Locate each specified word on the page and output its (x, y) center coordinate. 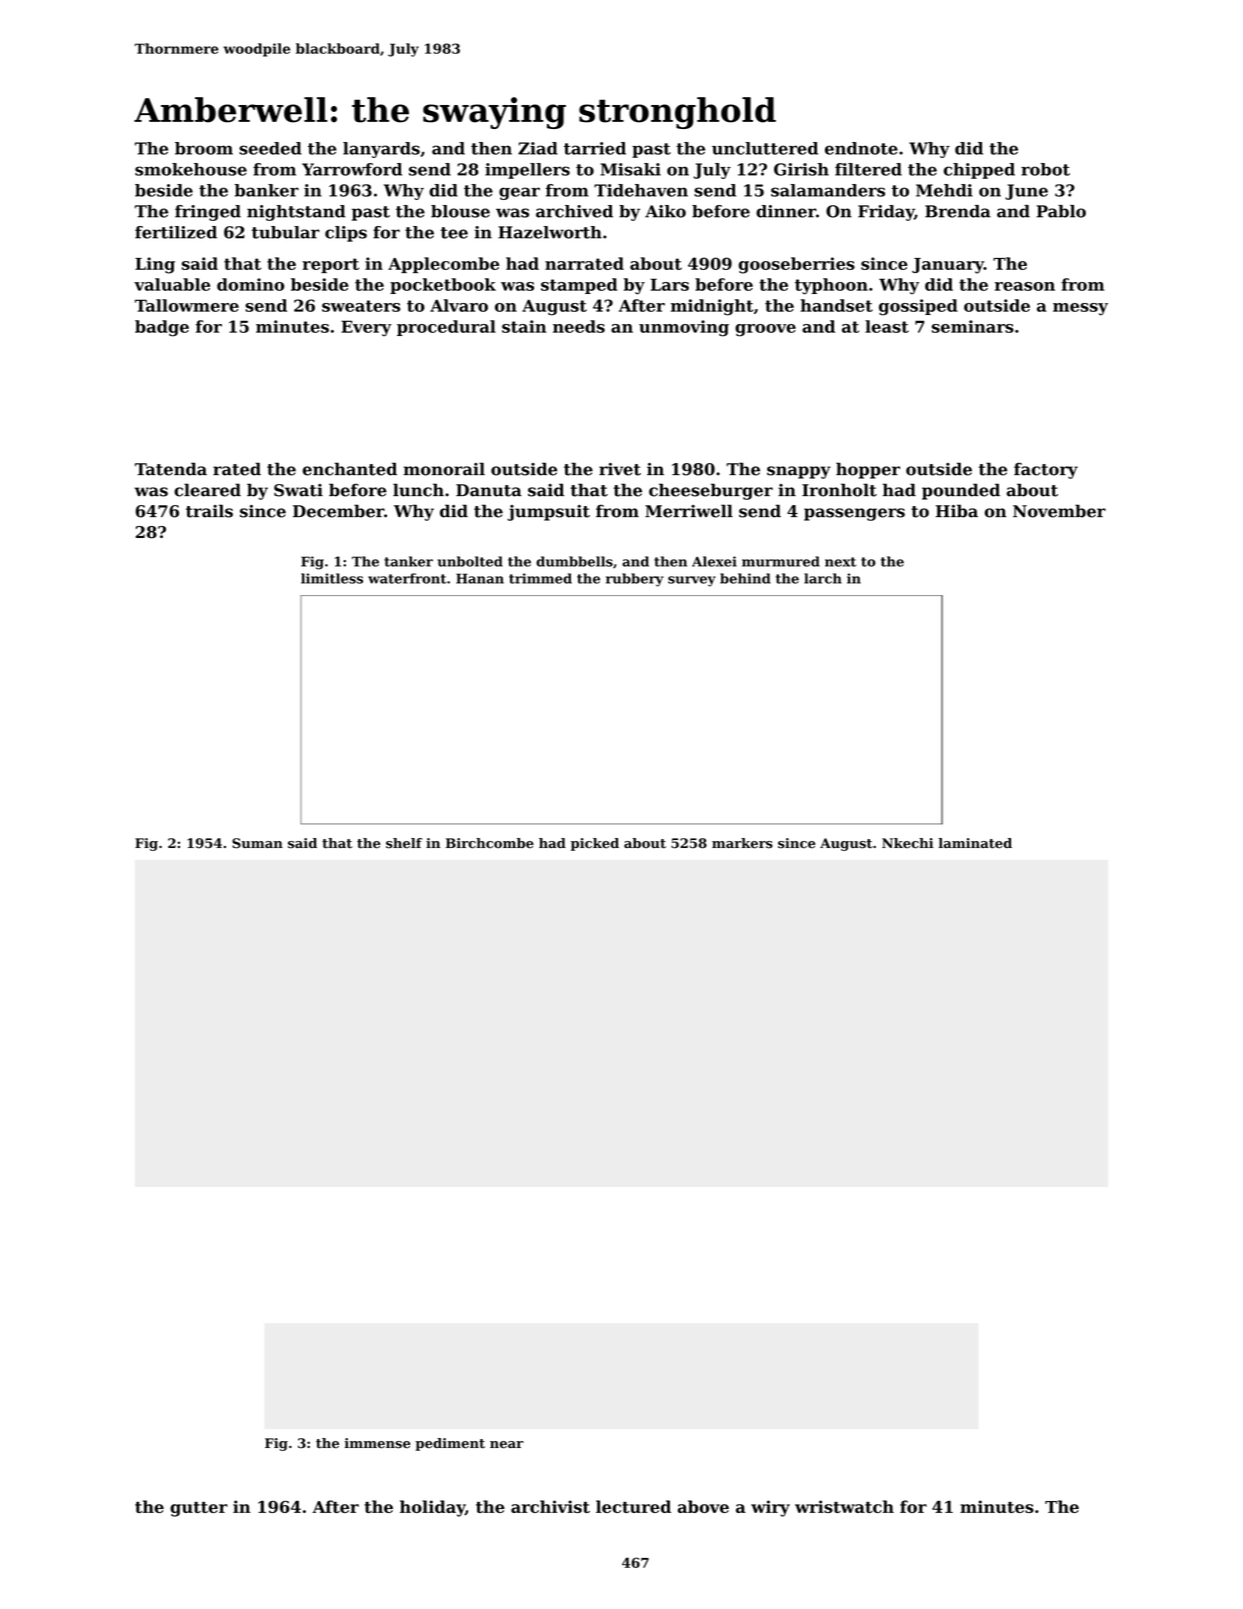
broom (204, 148)
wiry (770, 1508)
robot (1045, 169)
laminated (975, 843)
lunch (418, 490)
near (507, 1445)
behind (745, 578)
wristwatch (844, 1506)
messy (1080, 309)
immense (377, 1443)
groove (765, 330)
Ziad (538, 148)
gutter (199, 1509)
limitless (332, 578)
